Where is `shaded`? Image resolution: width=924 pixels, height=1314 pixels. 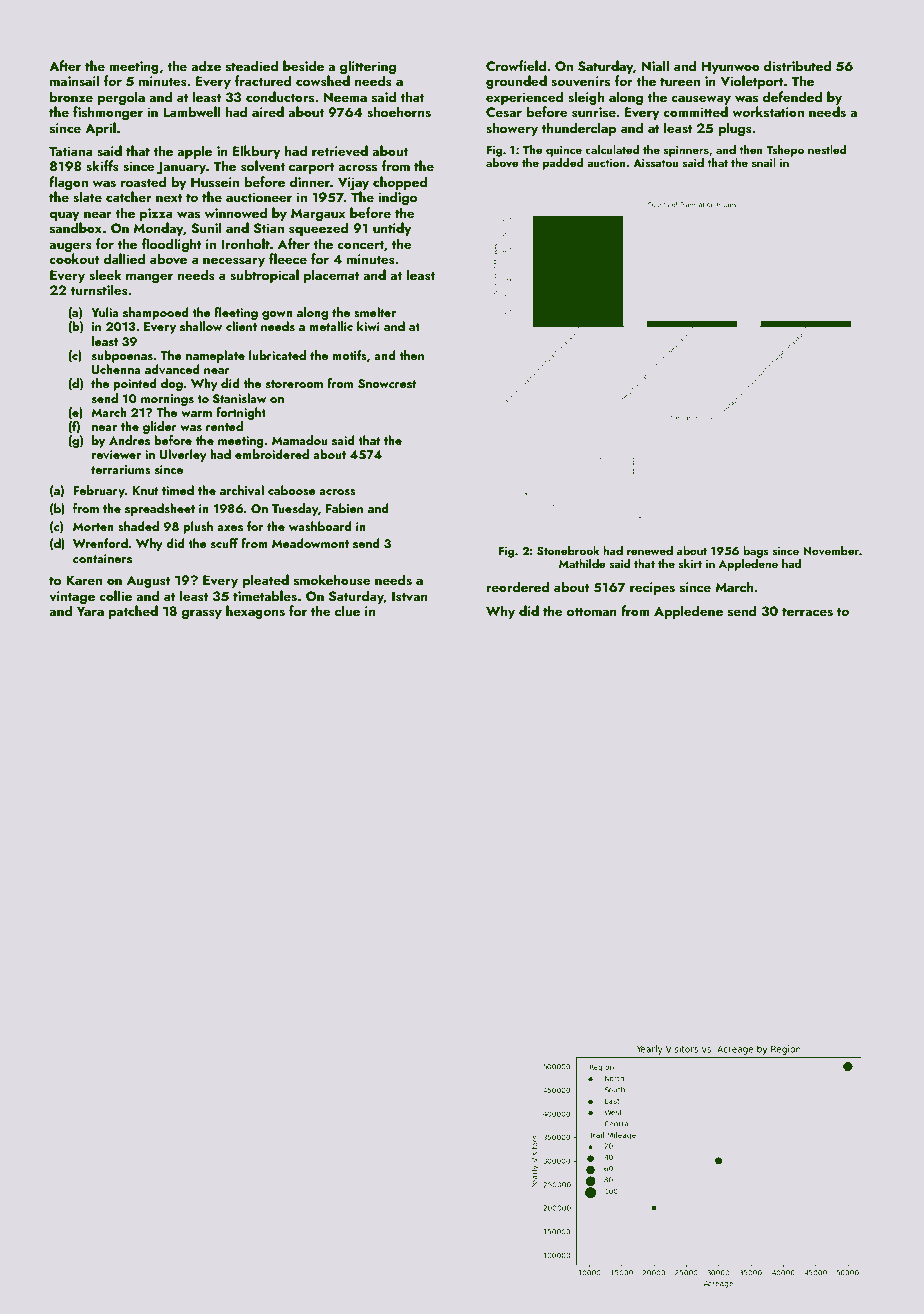
shaded is located at coordinates (138, 526).
